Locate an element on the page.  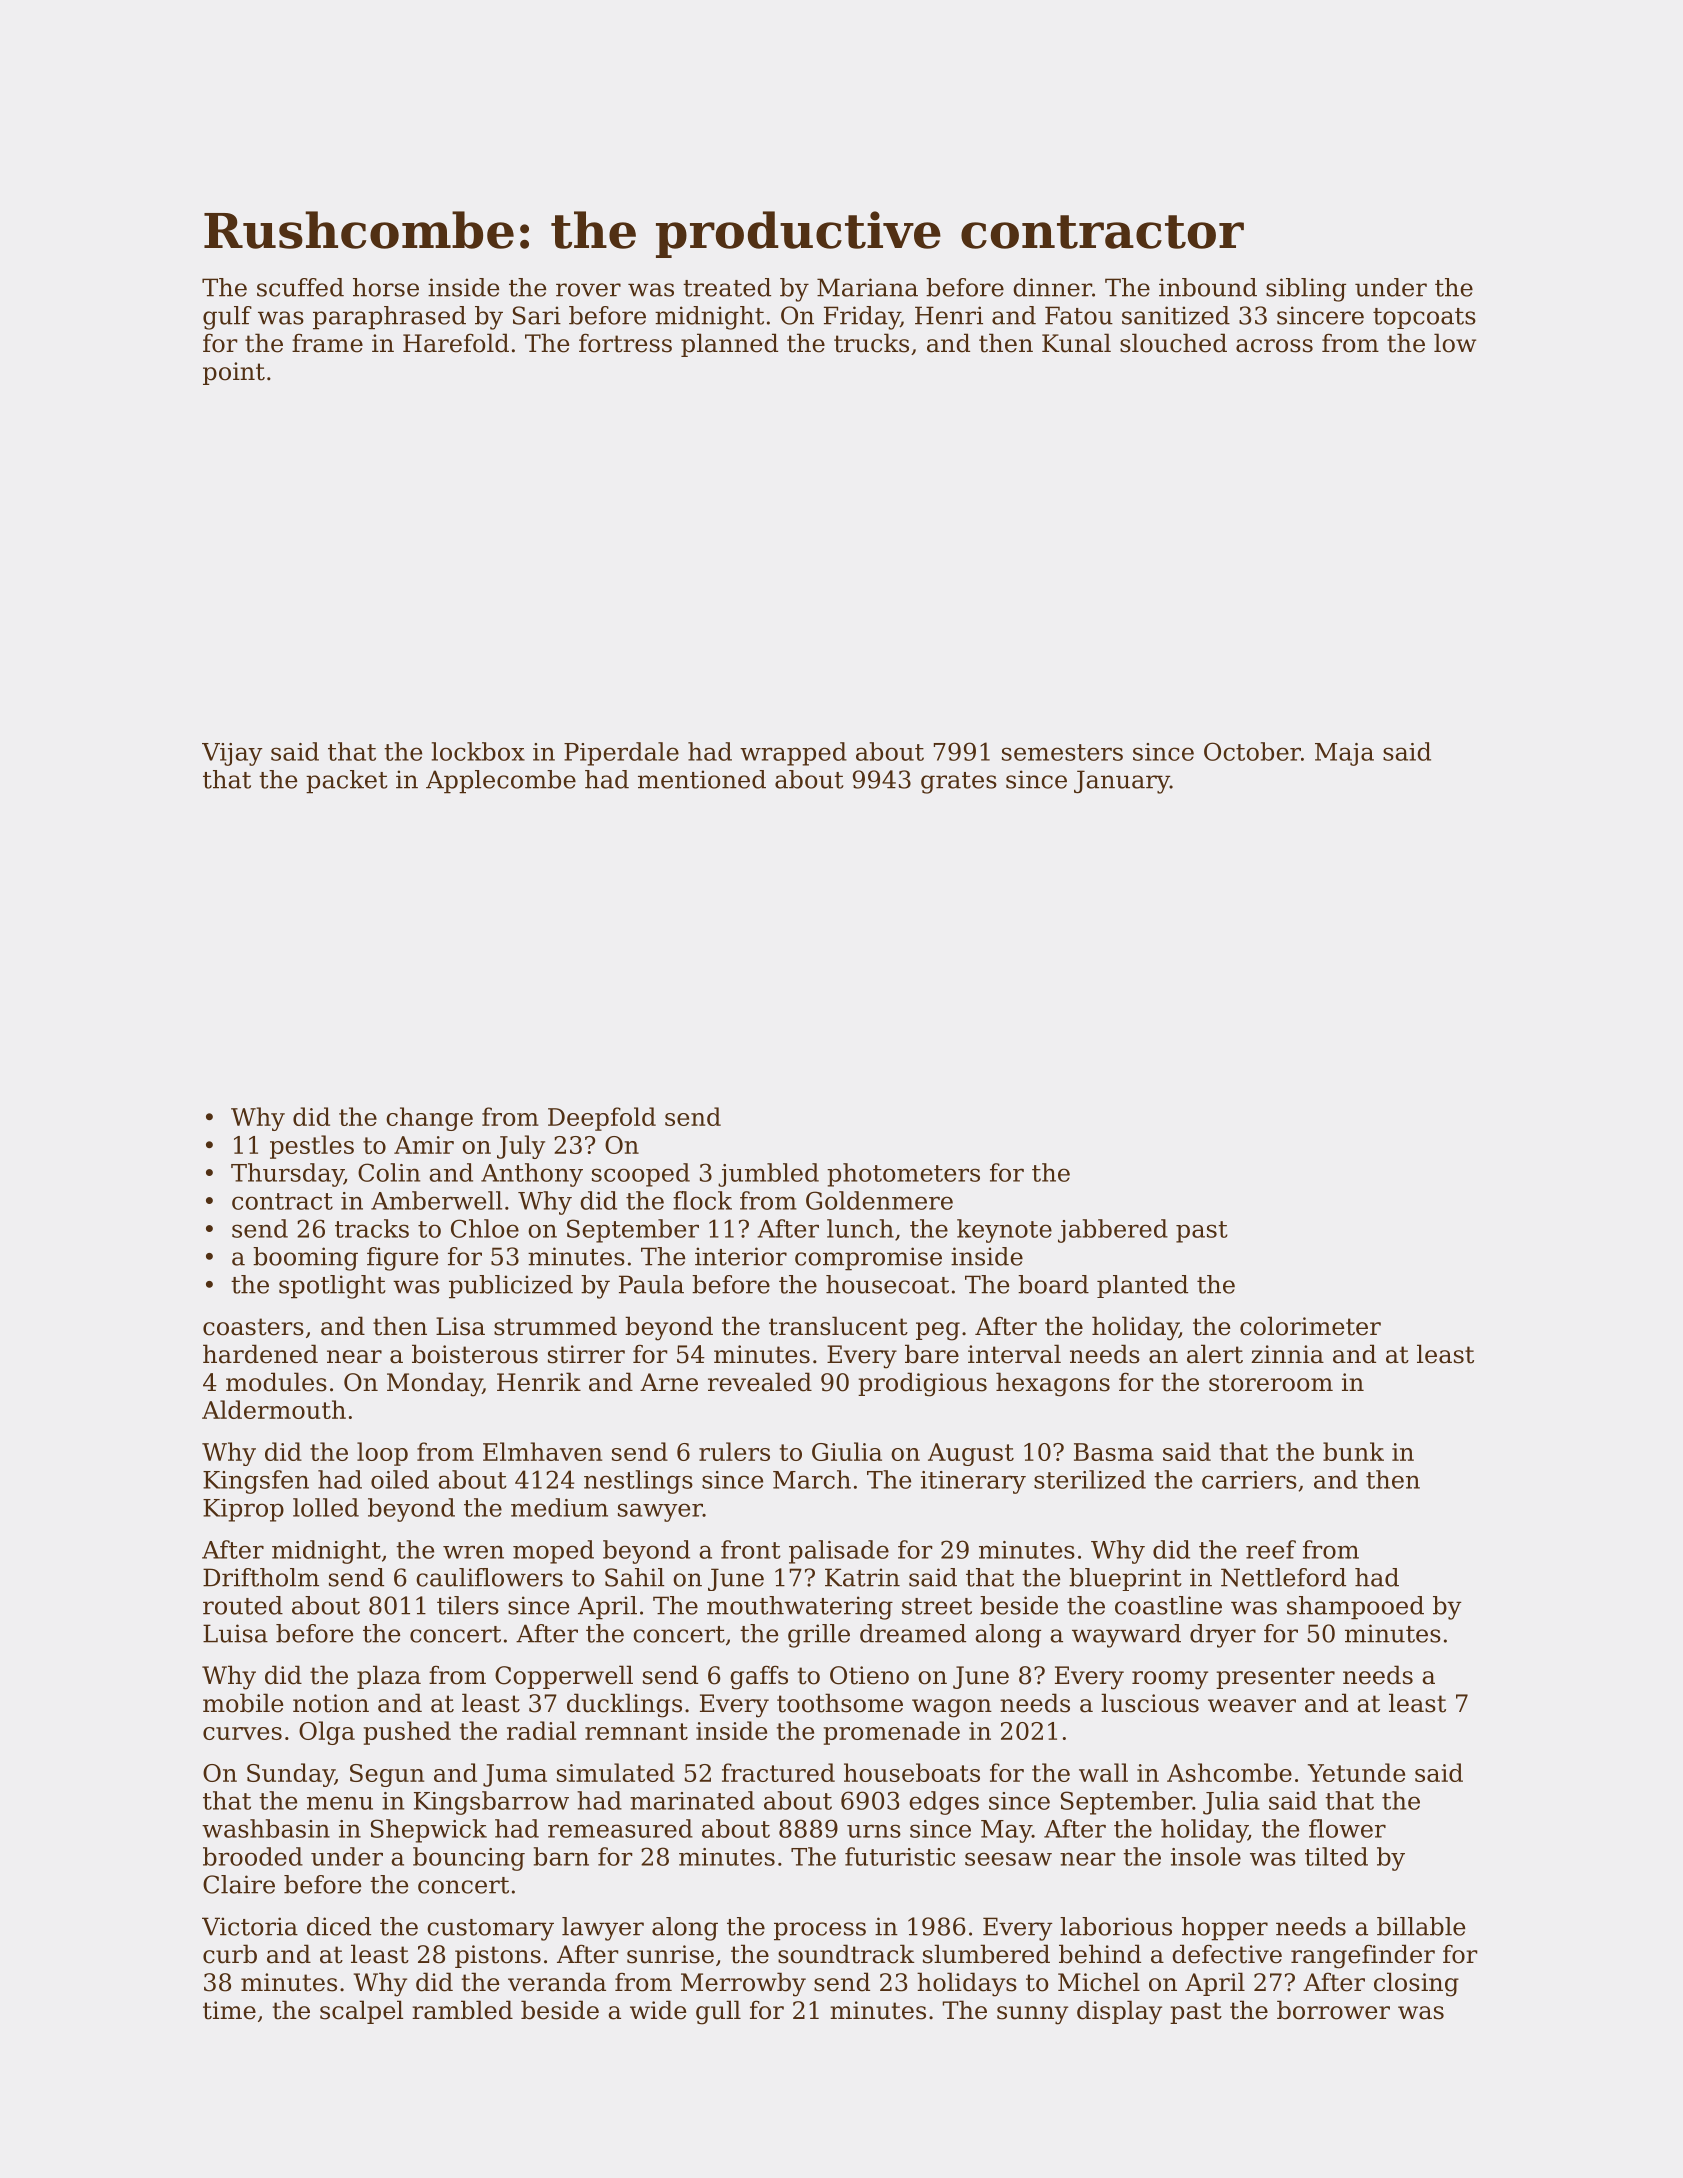
pestles is located at coordinates (312, 1147).
